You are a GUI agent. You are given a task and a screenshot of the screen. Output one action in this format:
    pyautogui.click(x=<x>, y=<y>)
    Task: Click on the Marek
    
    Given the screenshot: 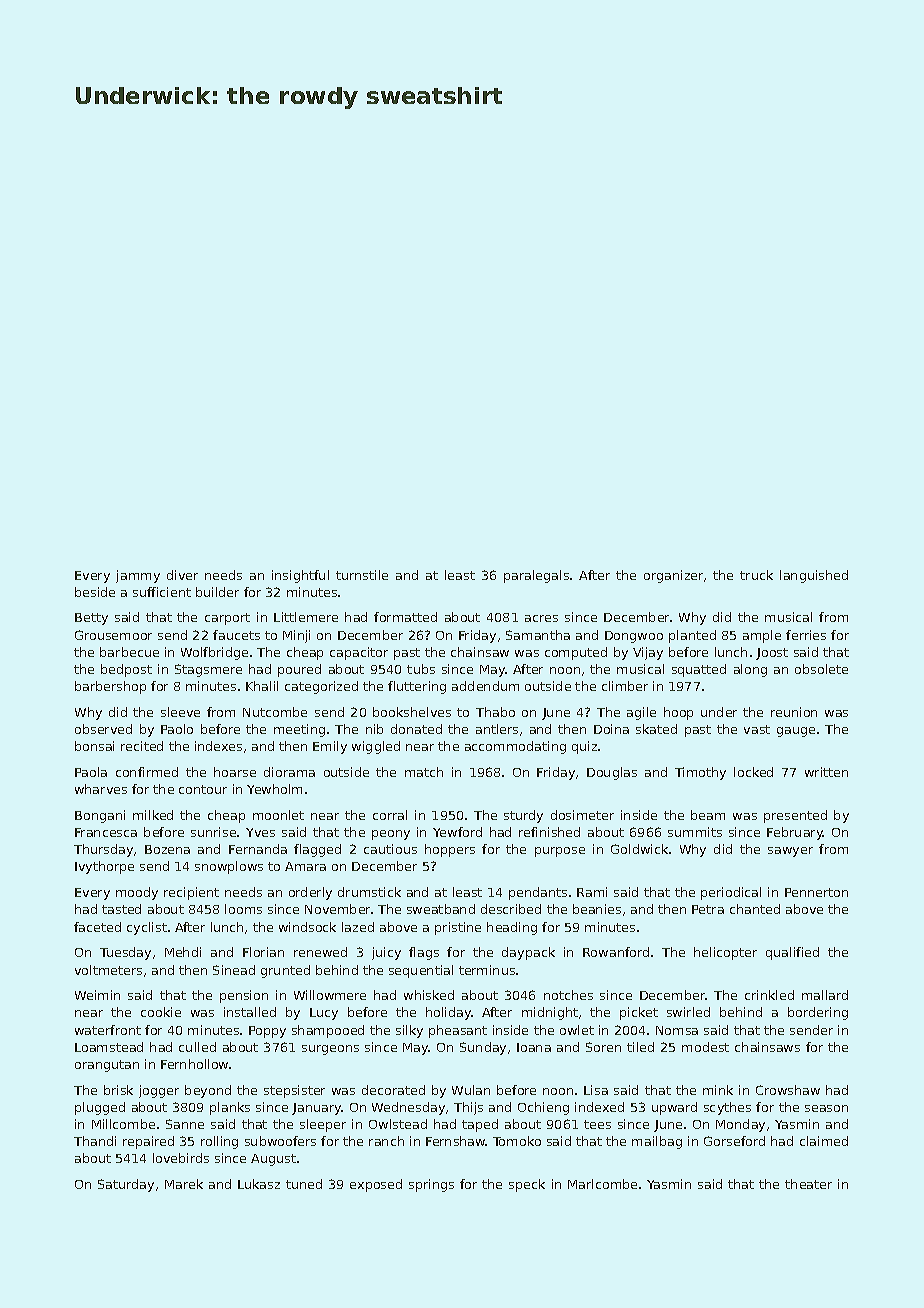 What is the action you would take?
    pyautogui.click(x=184, y=1184)
